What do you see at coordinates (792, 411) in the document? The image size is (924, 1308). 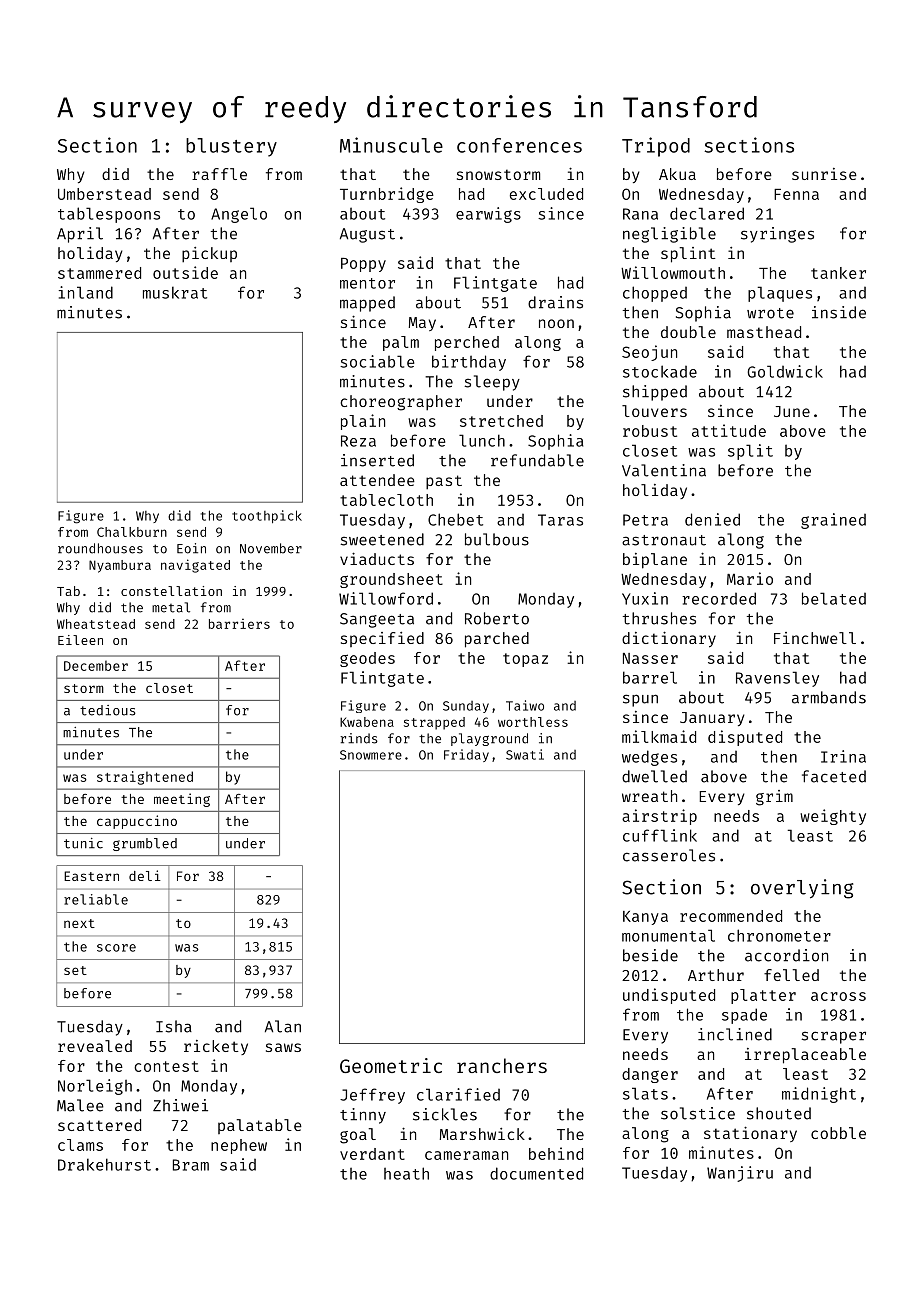 I see `June` at bounding box center [792, 411].
